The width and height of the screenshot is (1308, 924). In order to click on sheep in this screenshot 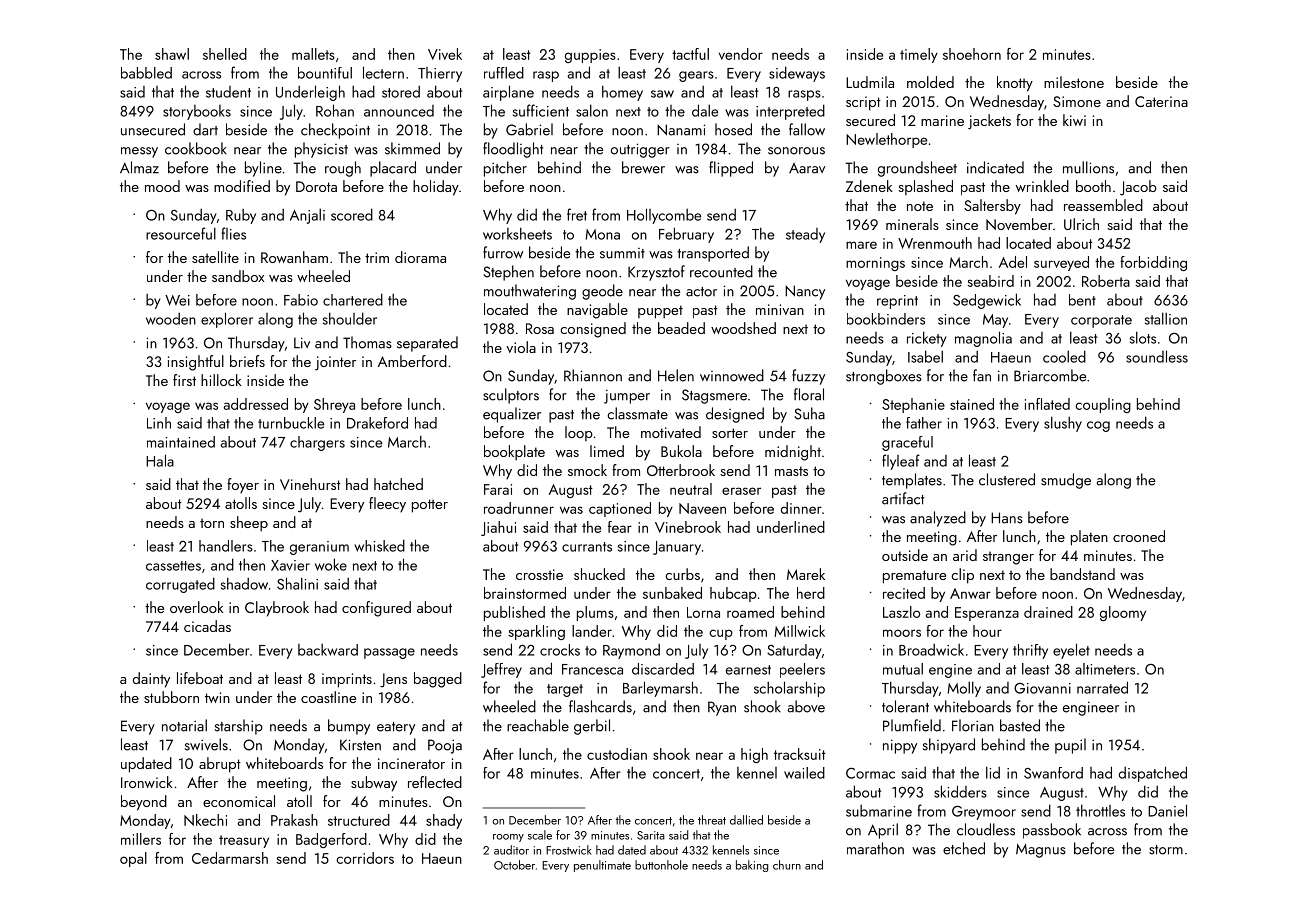, I will do `click(249, 524)`.
